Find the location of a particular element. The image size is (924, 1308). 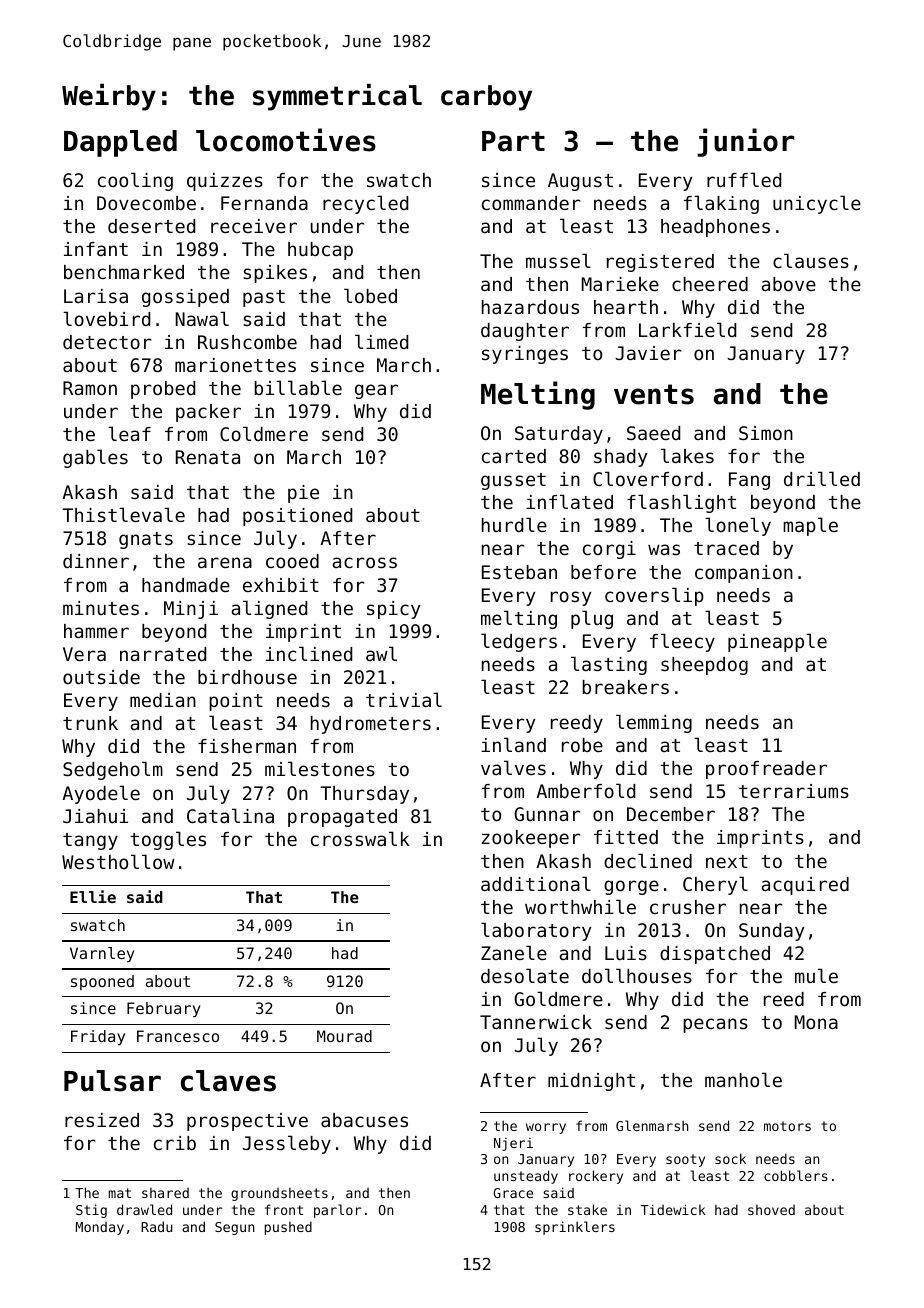

valves is located at coordinates (513, 767).
